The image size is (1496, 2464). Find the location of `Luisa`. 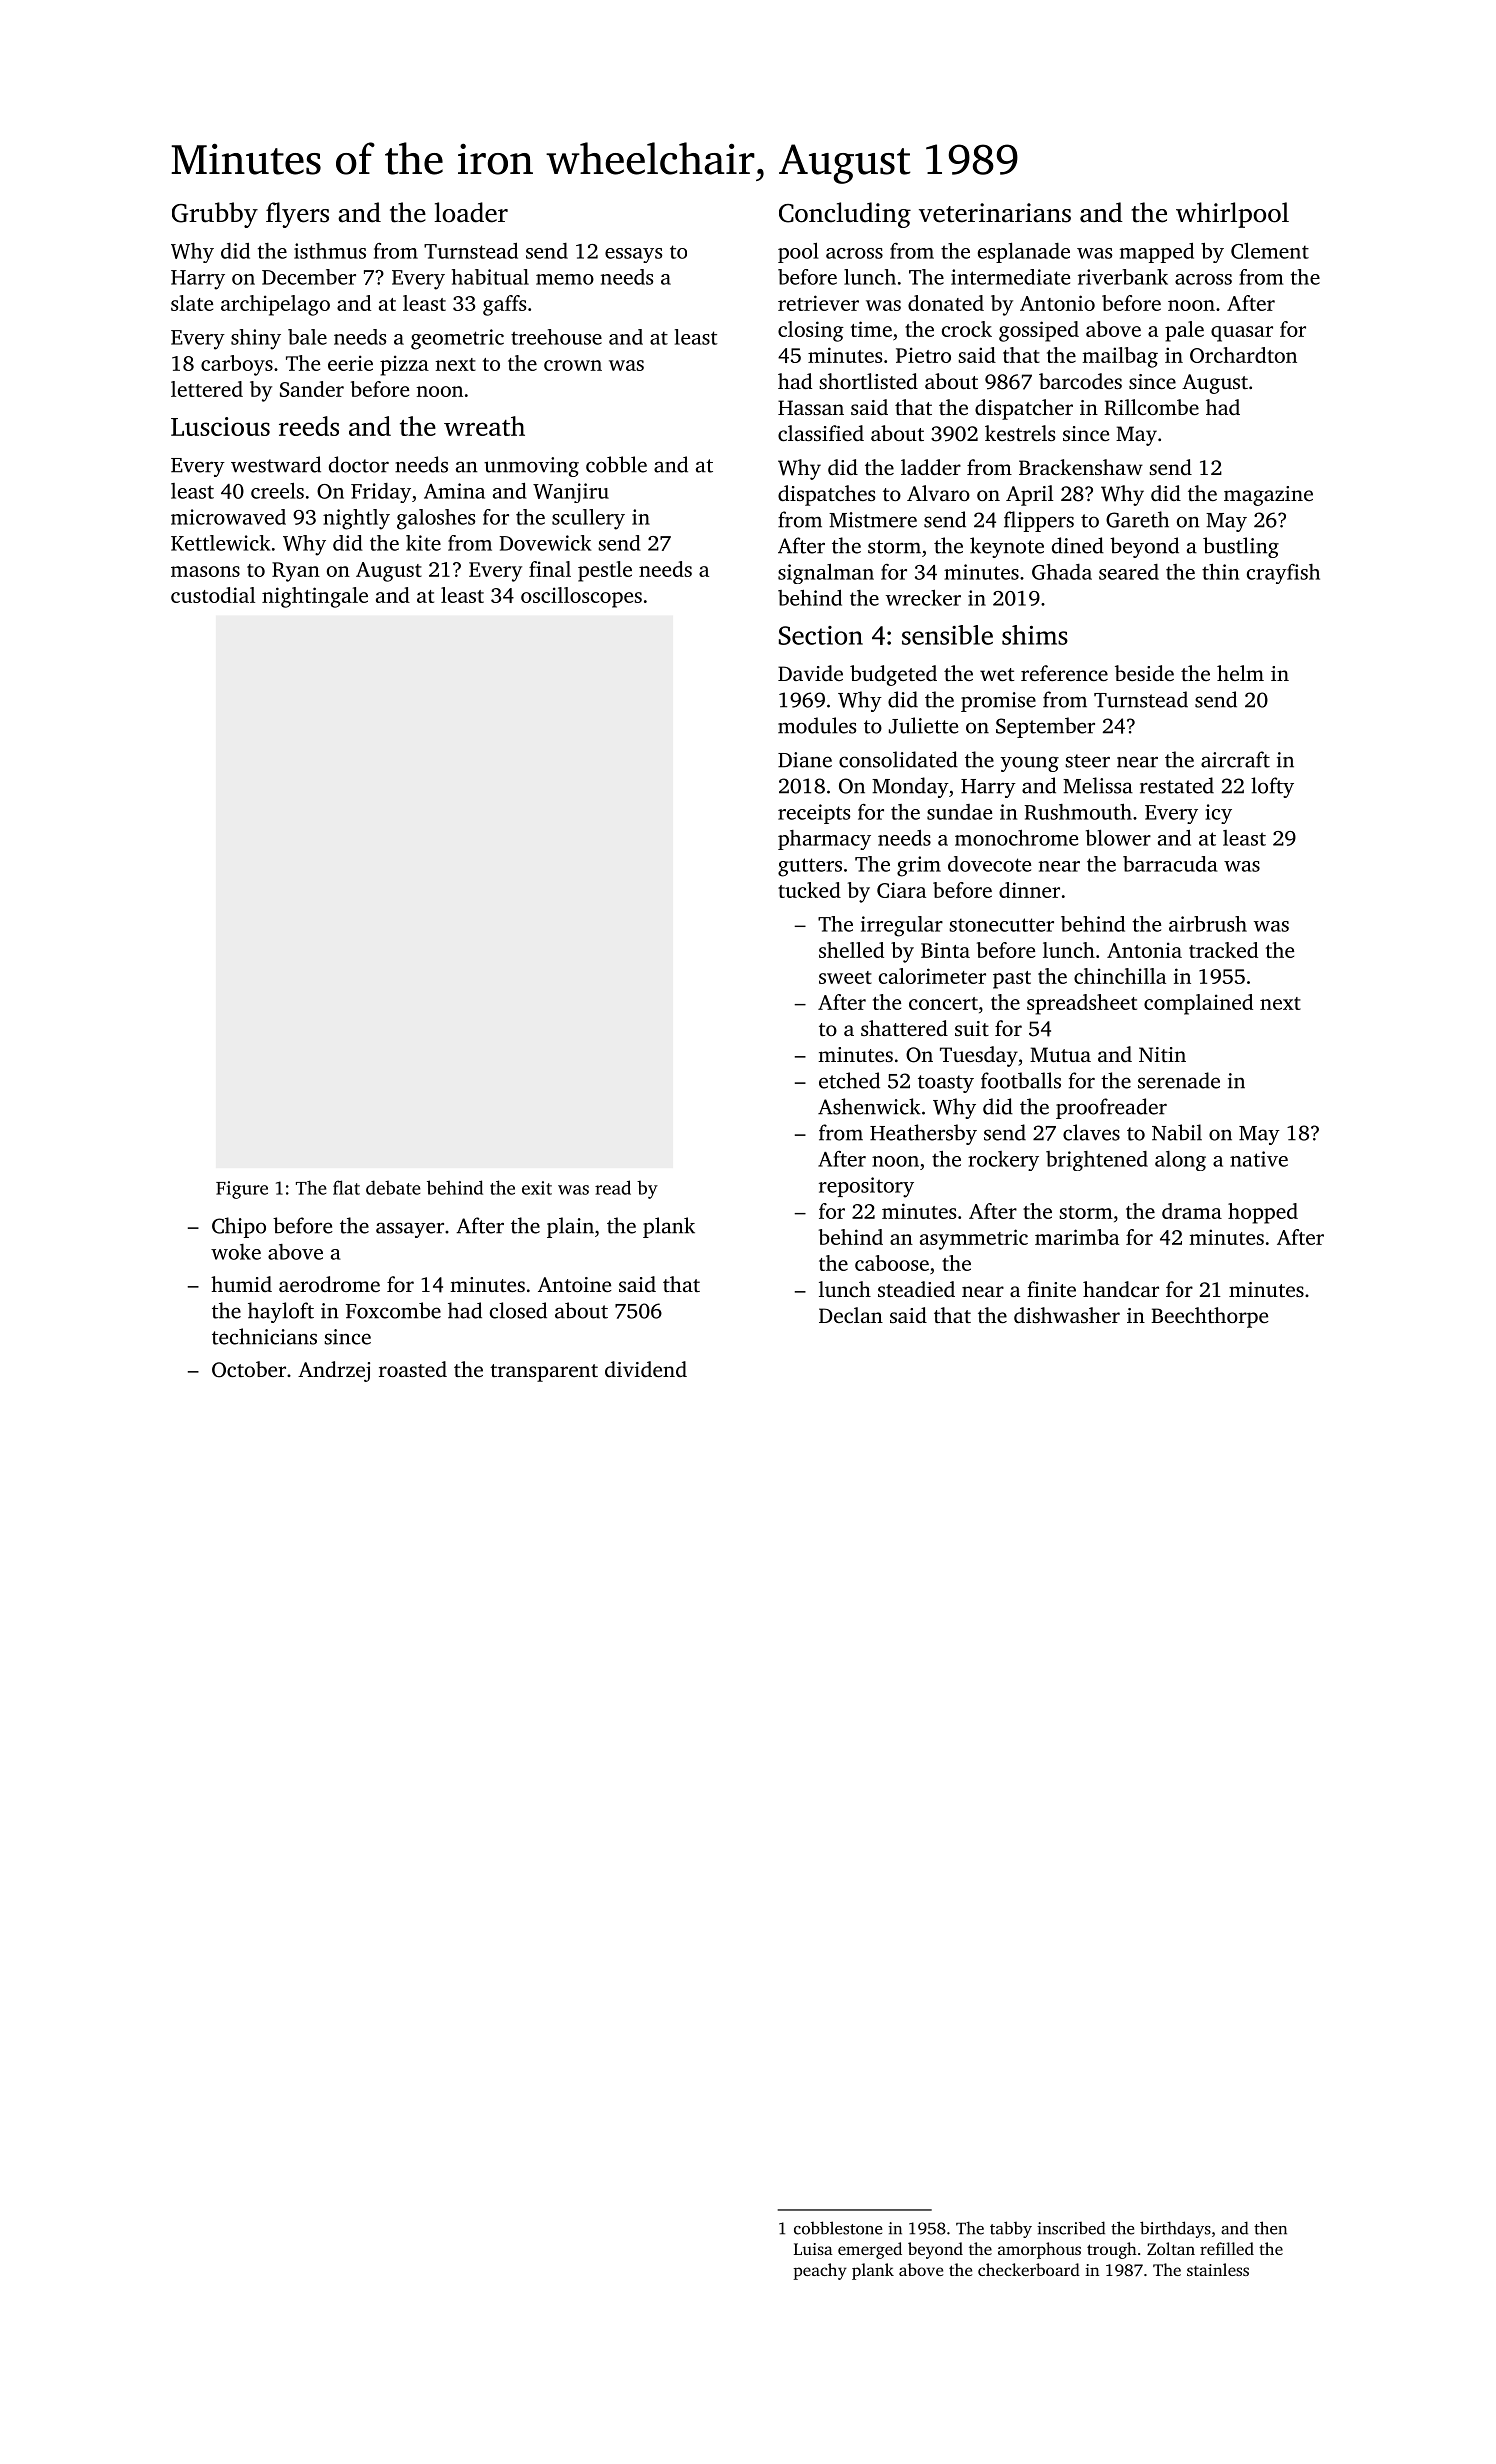

Luisa is located at coordinates (813, 2249).
